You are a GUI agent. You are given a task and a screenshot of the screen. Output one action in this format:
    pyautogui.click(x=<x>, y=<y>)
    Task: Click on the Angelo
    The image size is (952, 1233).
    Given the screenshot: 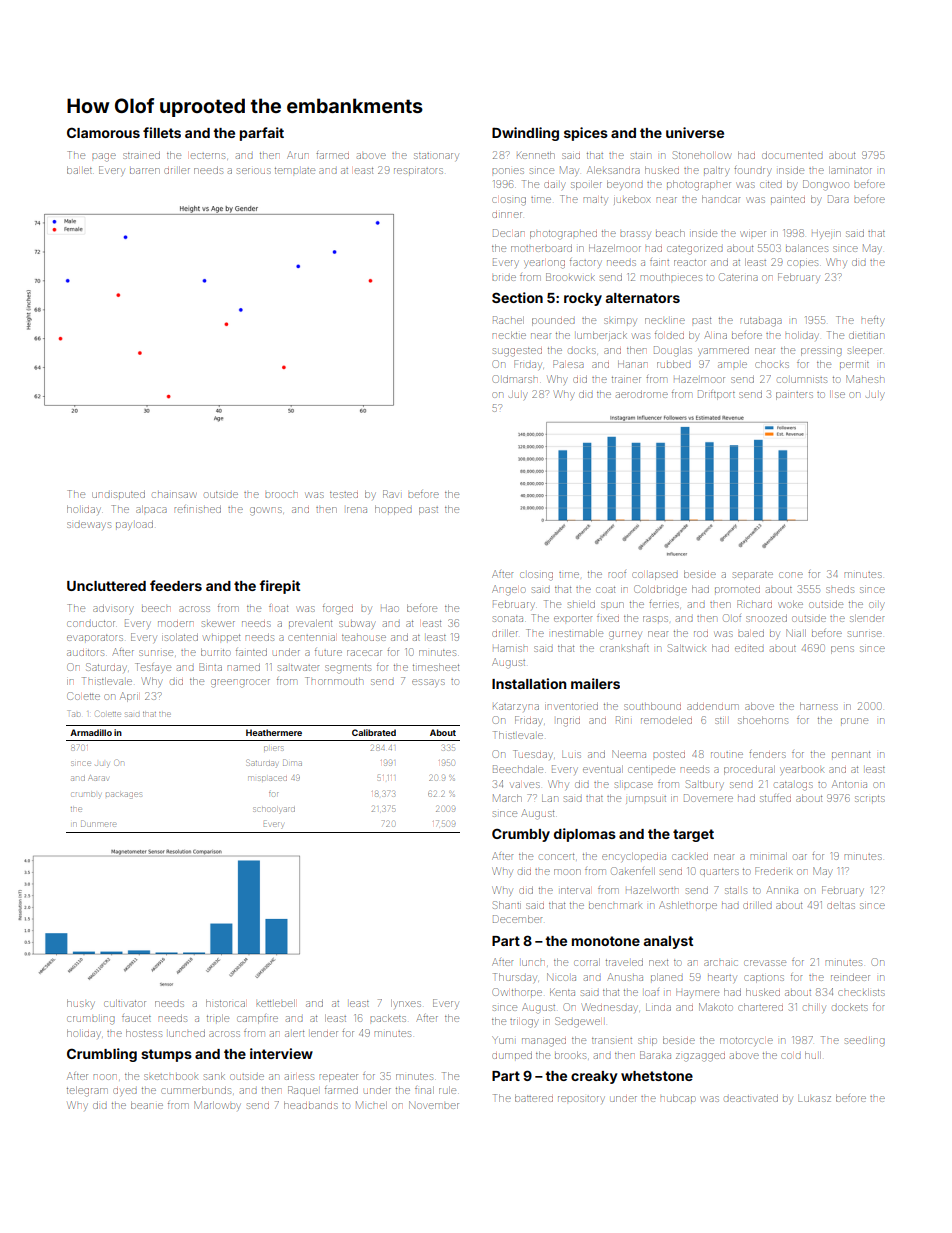 What is the action you would take?
    pyautogui.click(x=509, y=590)
